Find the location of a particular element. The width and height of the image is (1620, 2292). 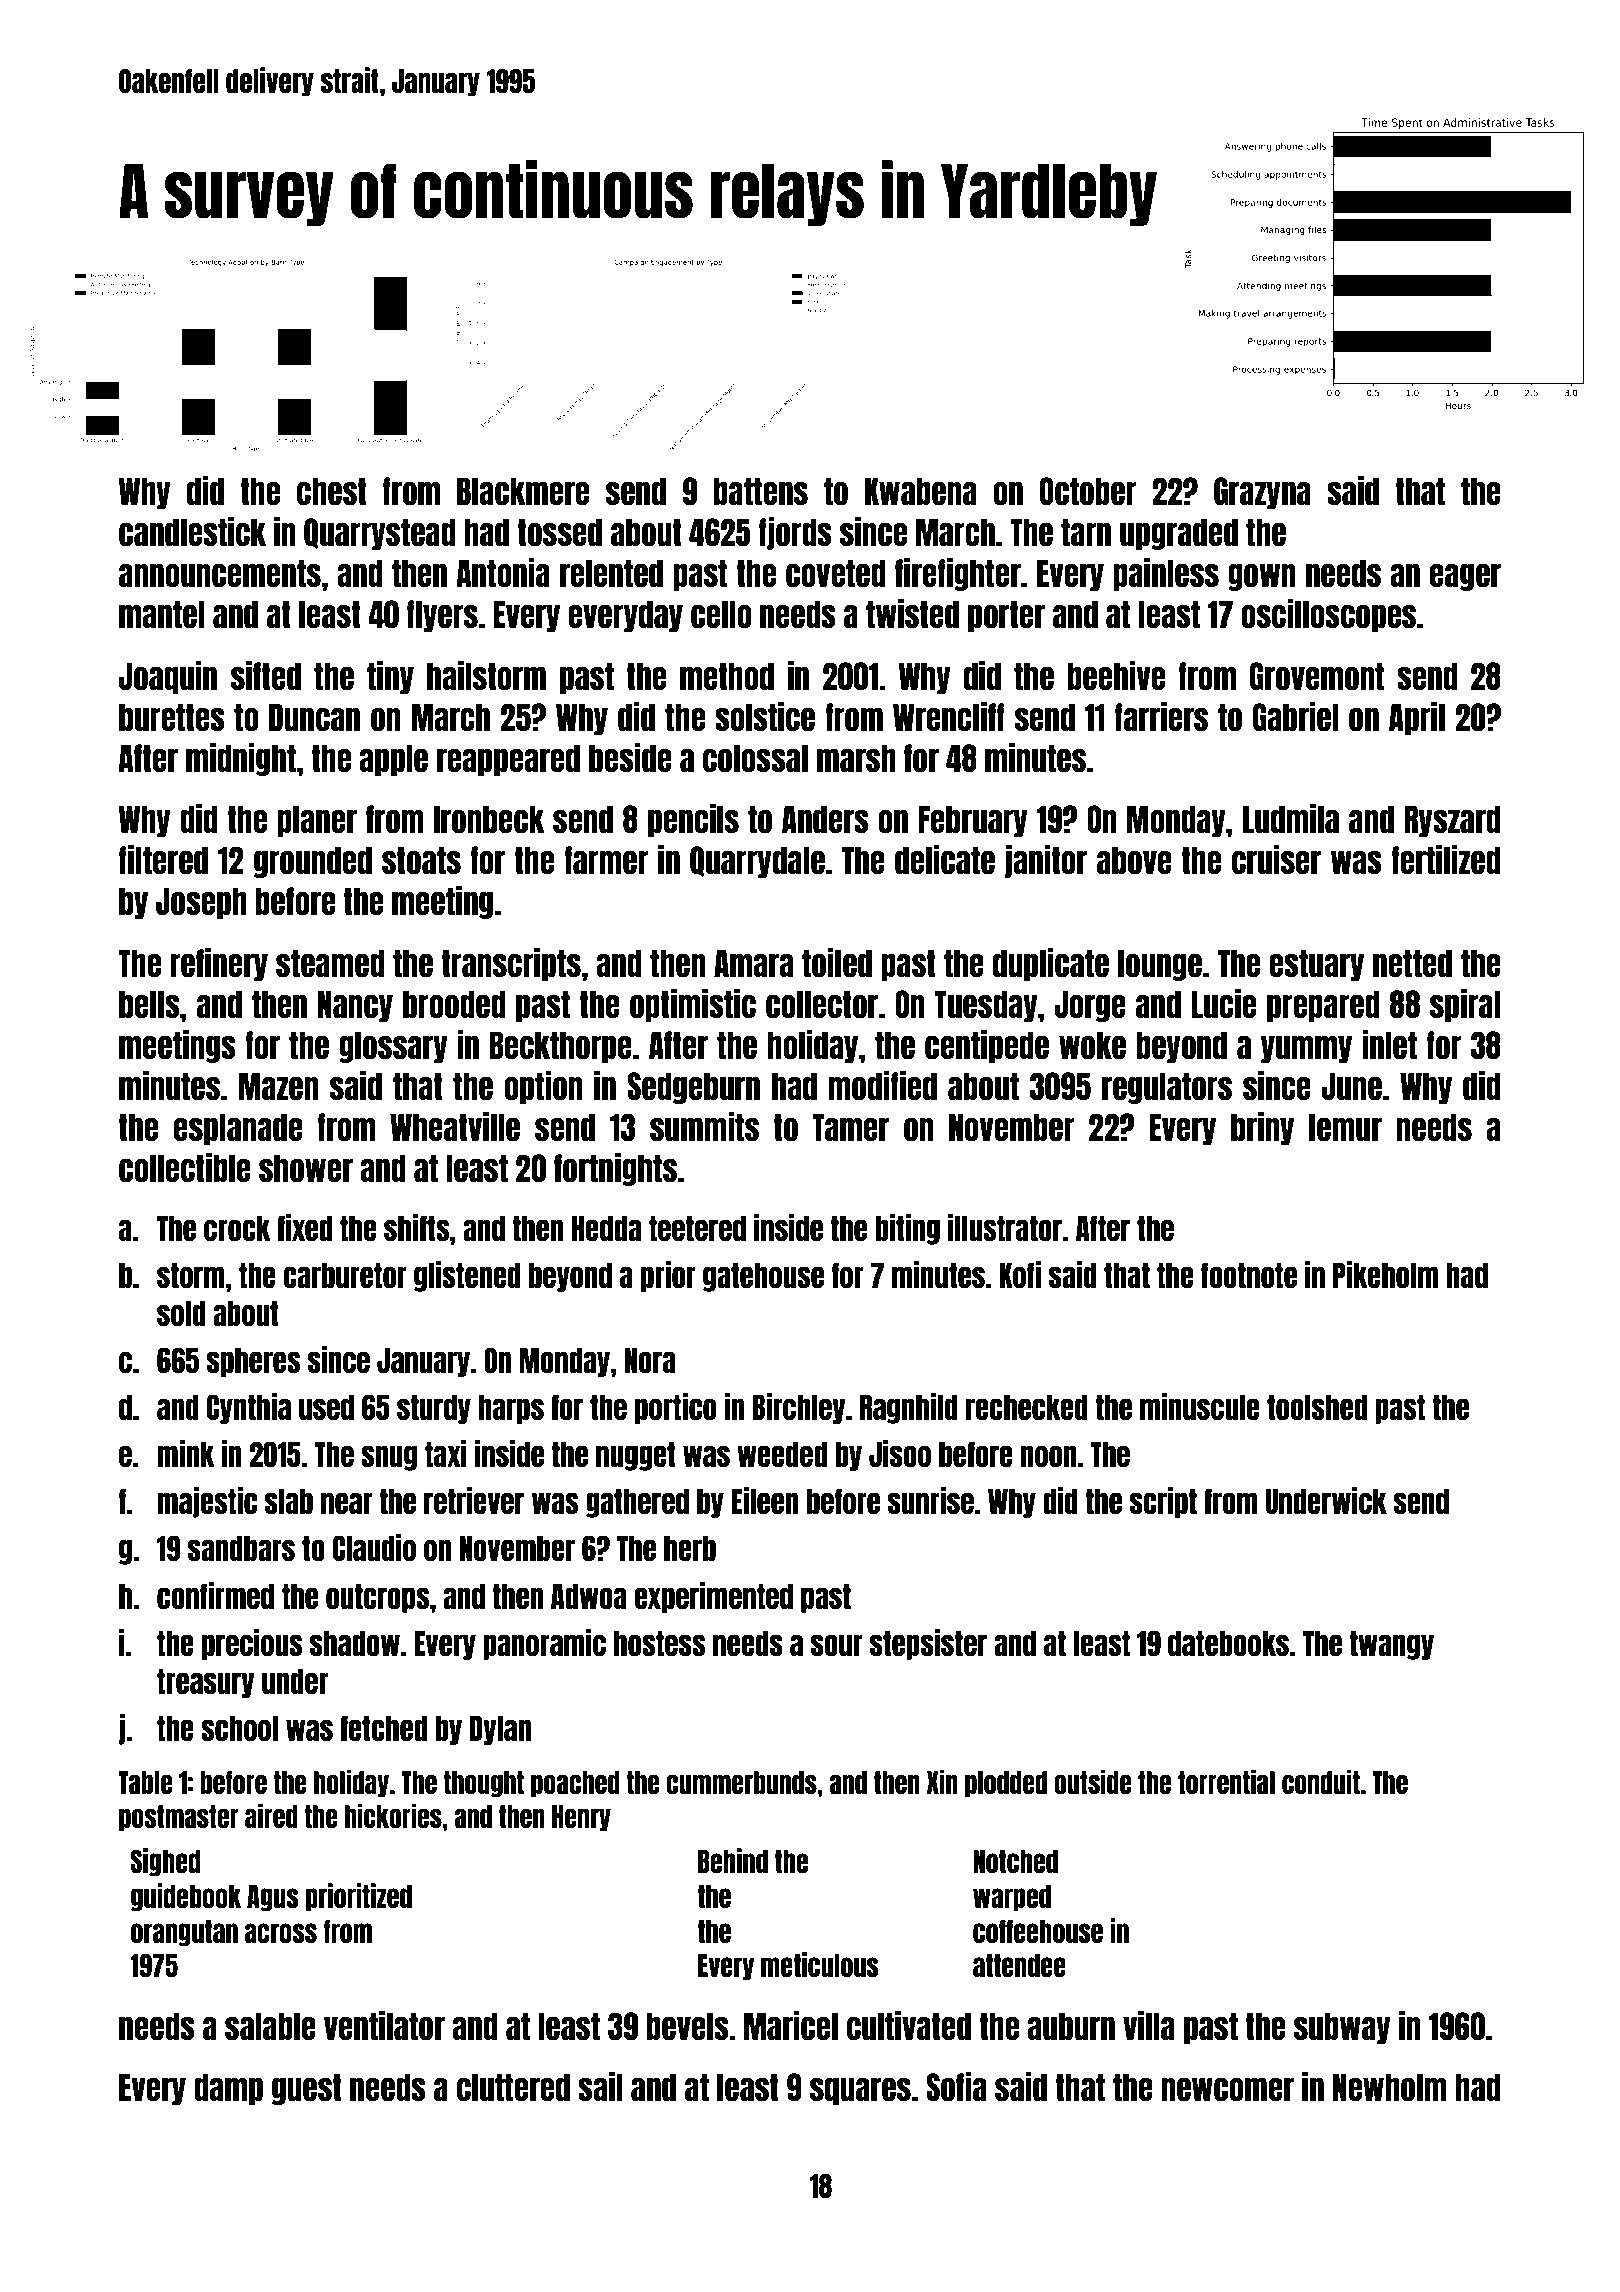

sail is located at coordinates (600, 2086).
